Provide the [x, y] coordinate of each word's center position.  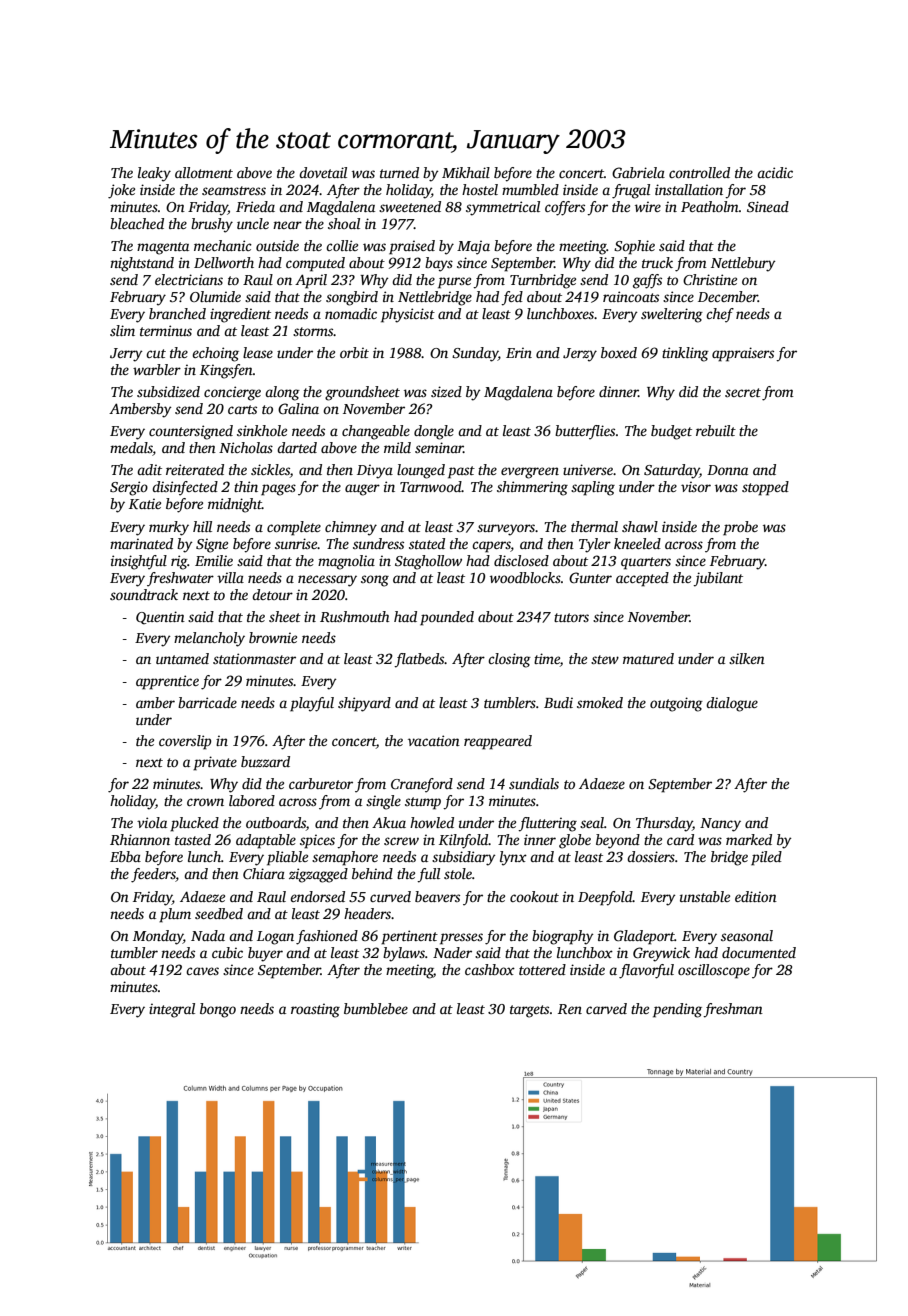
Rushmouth [354, 616]
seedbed [219, 913]
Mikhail [466, 172]
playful [312, 704]
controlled [699, 172]
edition [756, 896]
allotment [204, 172]
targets [529, 1011]
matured [648, 658]
